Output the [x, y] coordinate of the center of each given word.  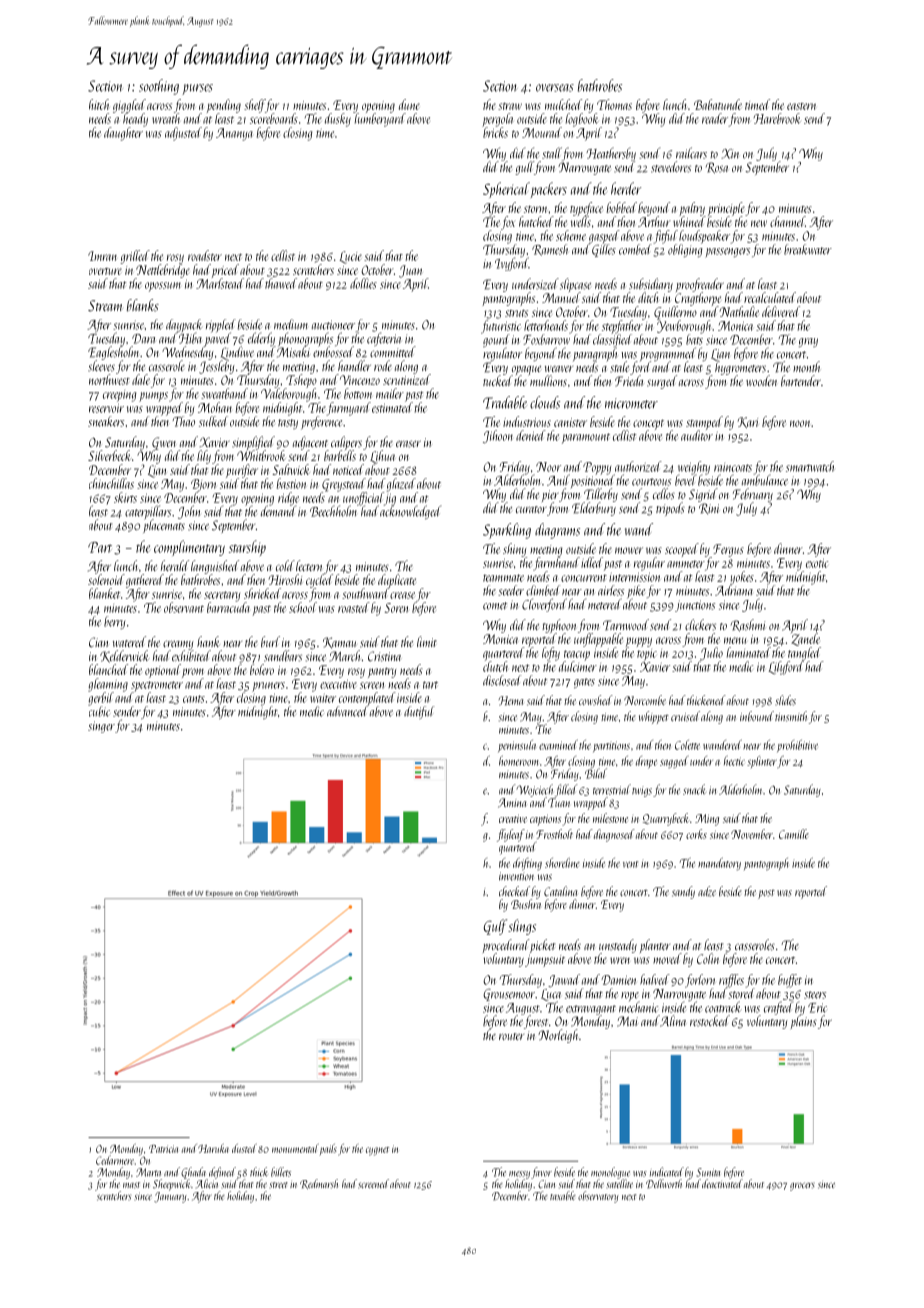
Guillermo [675, 313]
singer [101, 727]
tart [430, 685]
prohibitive [797, 746]
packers [549, 190]
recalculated [770, 297]
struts [516, 313]
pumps [153, 397]
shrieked [262, 593]
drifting [527, 864]
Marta [148, 1172]
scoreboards [274, 118]
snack [694, 789]
